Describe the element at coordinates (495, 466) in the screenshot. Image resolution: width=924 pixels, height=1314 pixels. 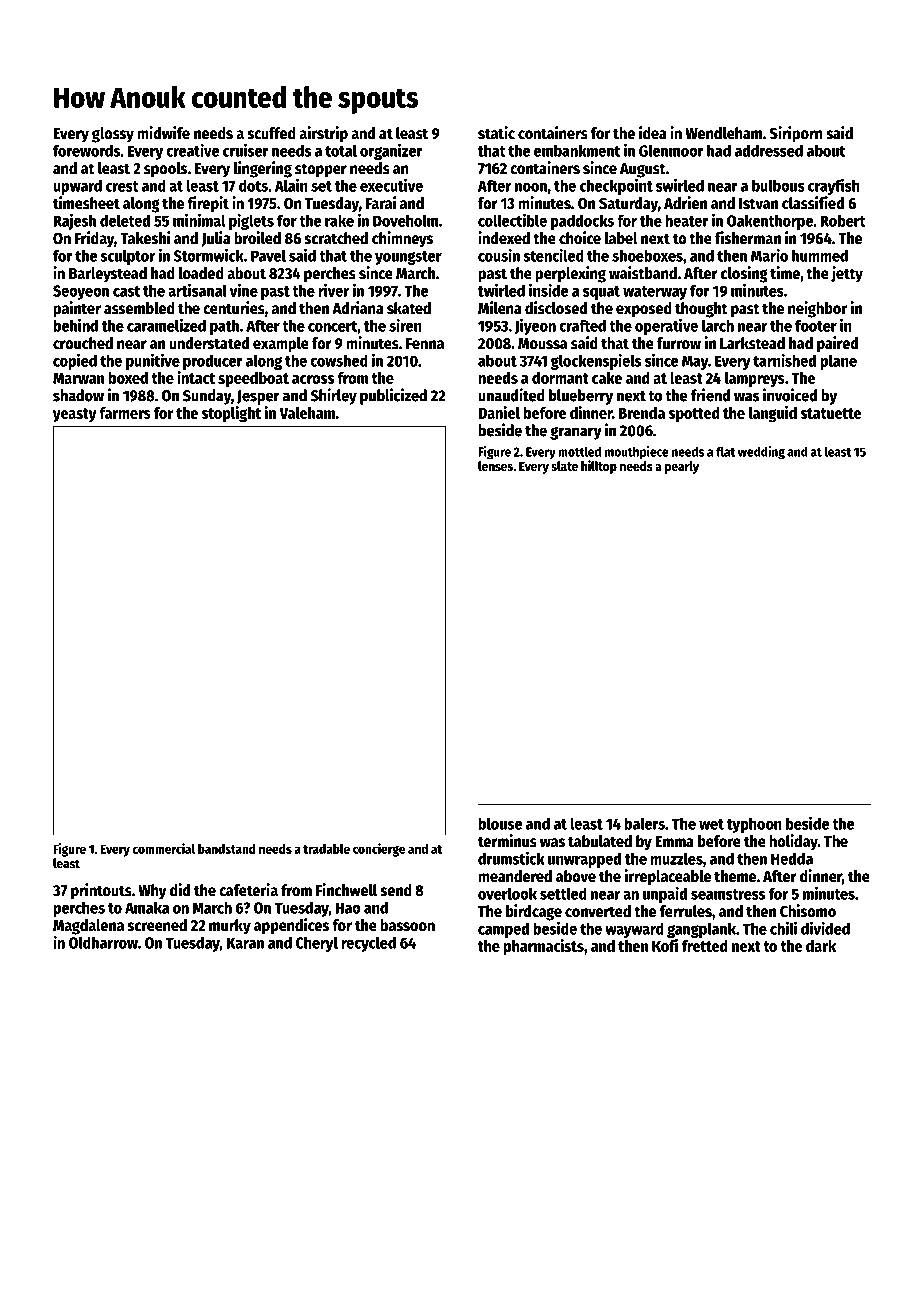
I see `lenses` at that location.
